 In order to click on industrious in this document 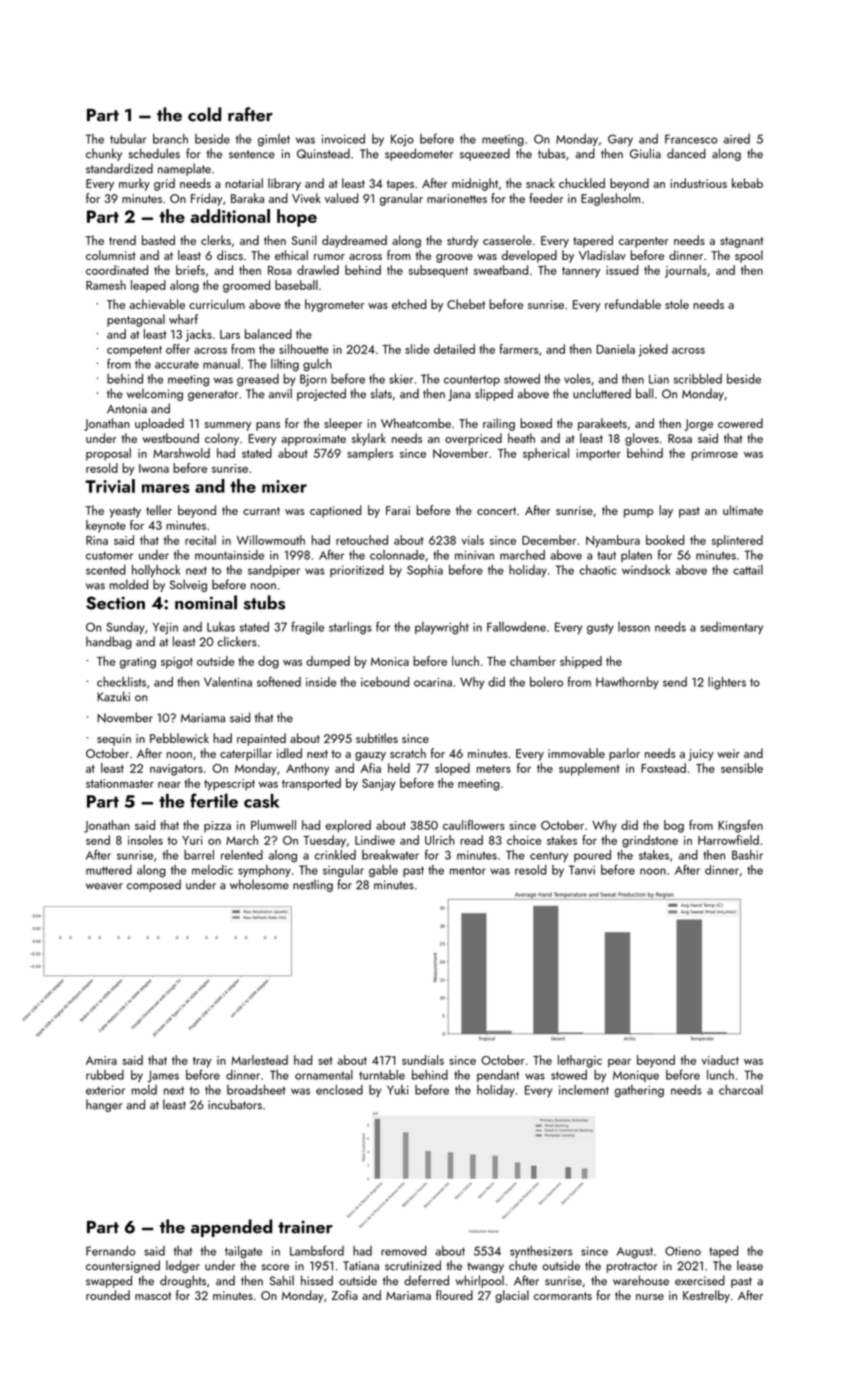, I will do `click(699, 183)`.
